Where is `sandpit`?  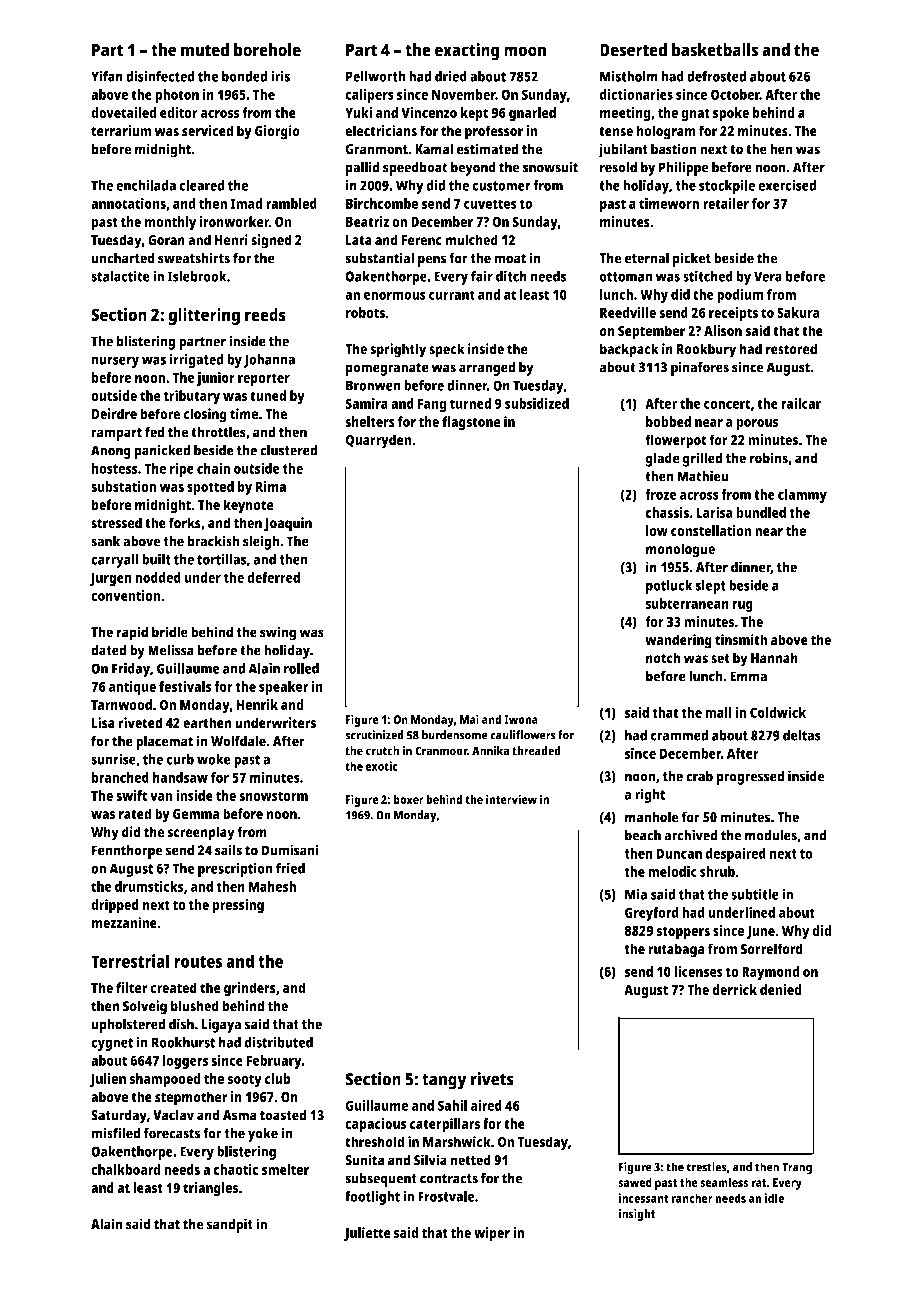 sandpit is located at coordinates (229, 1225).
